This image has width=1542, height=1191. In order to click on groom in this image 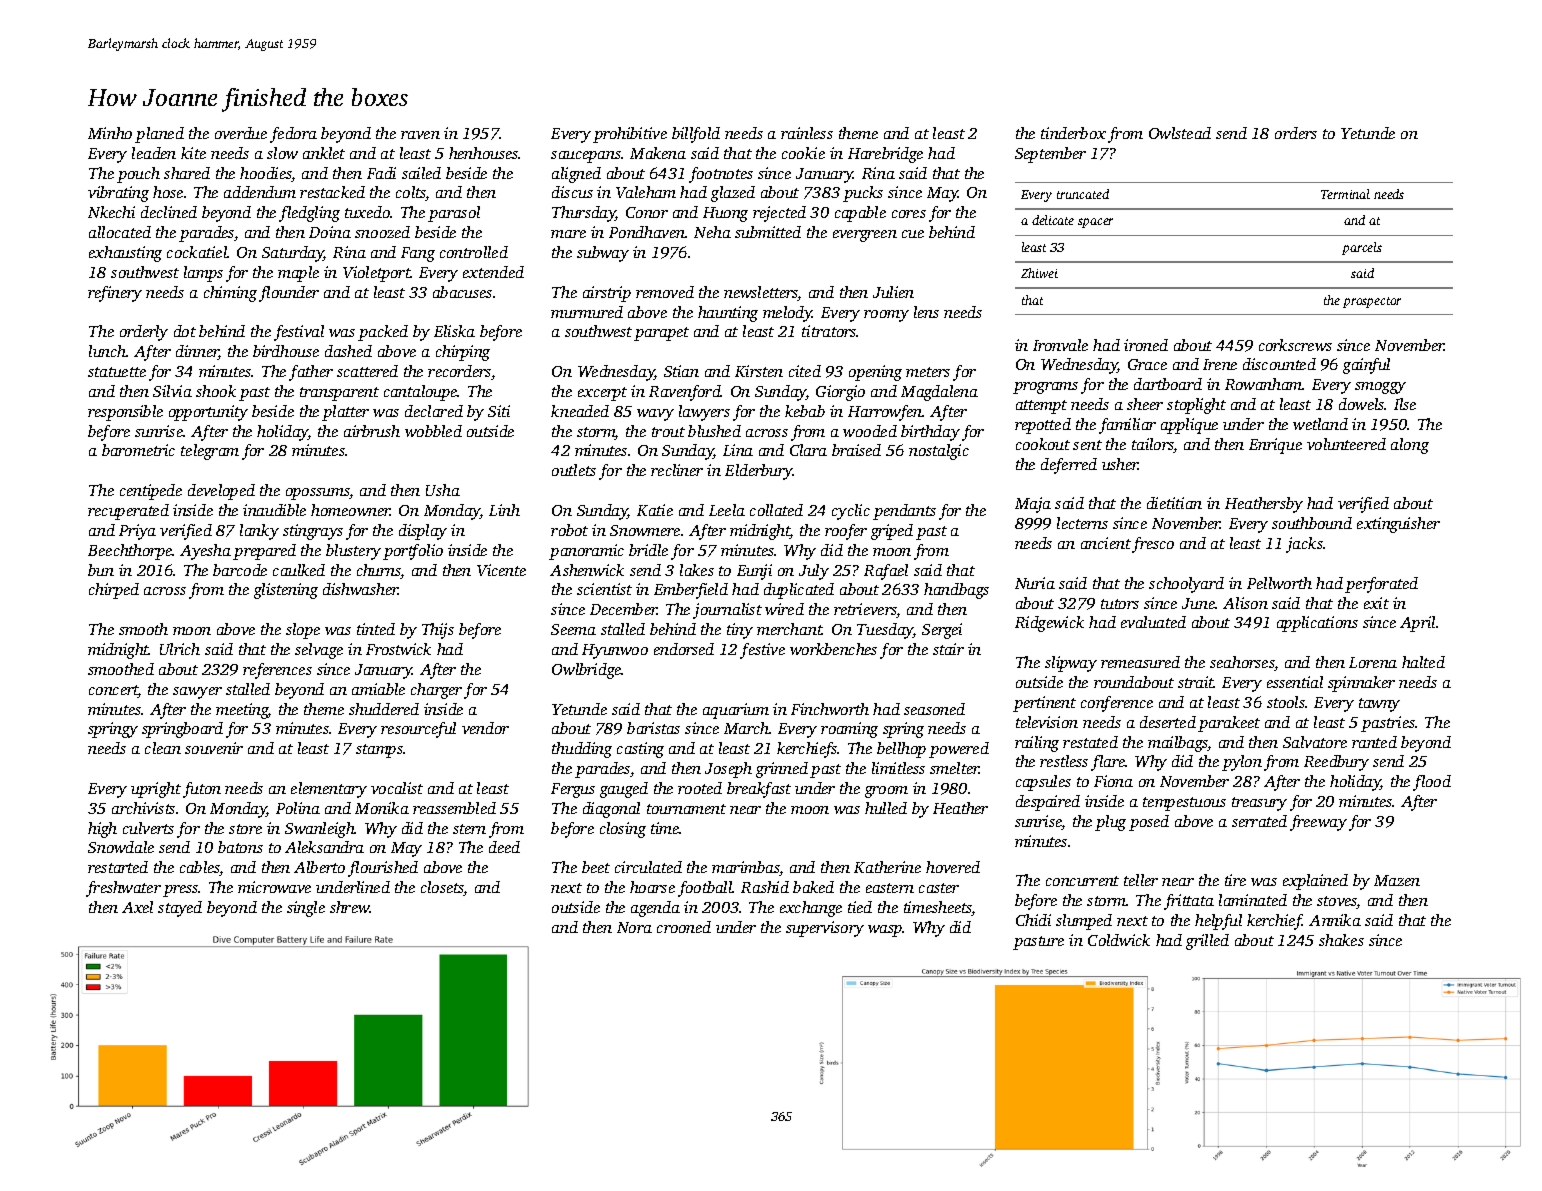, I will do `click(886, 792)`.
